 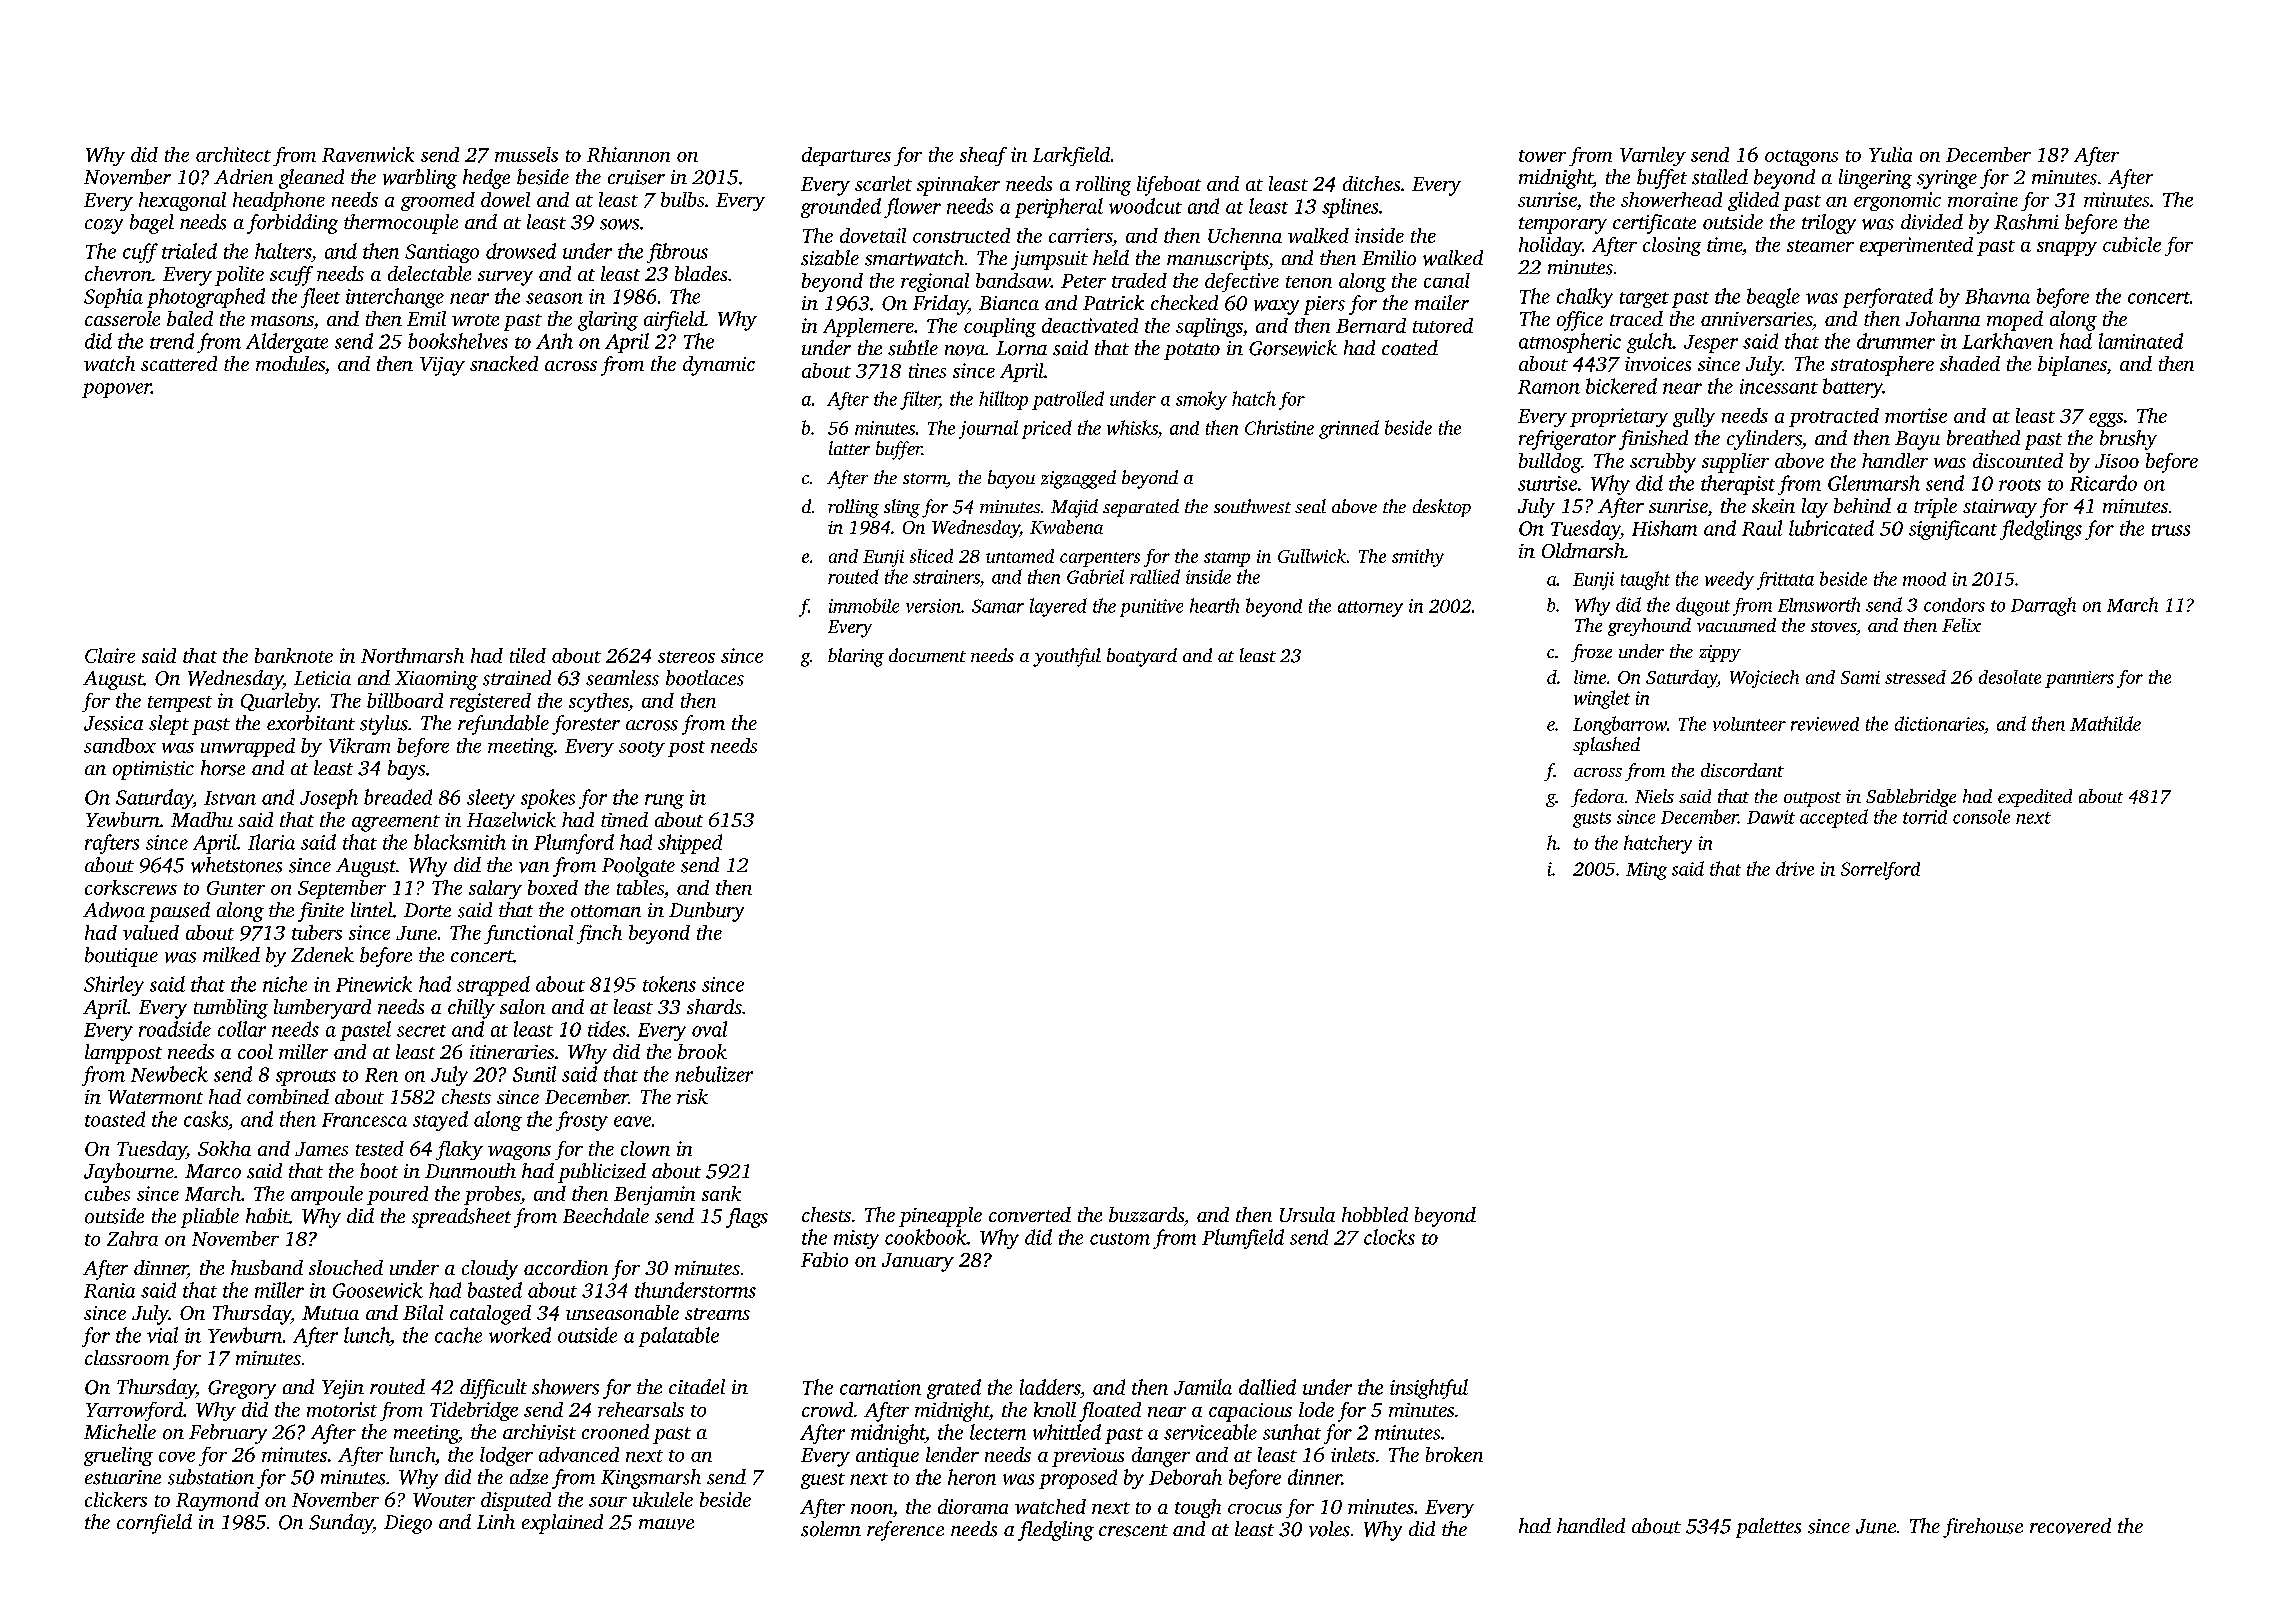 I want to click on latter, so click(x=849, y=448).
